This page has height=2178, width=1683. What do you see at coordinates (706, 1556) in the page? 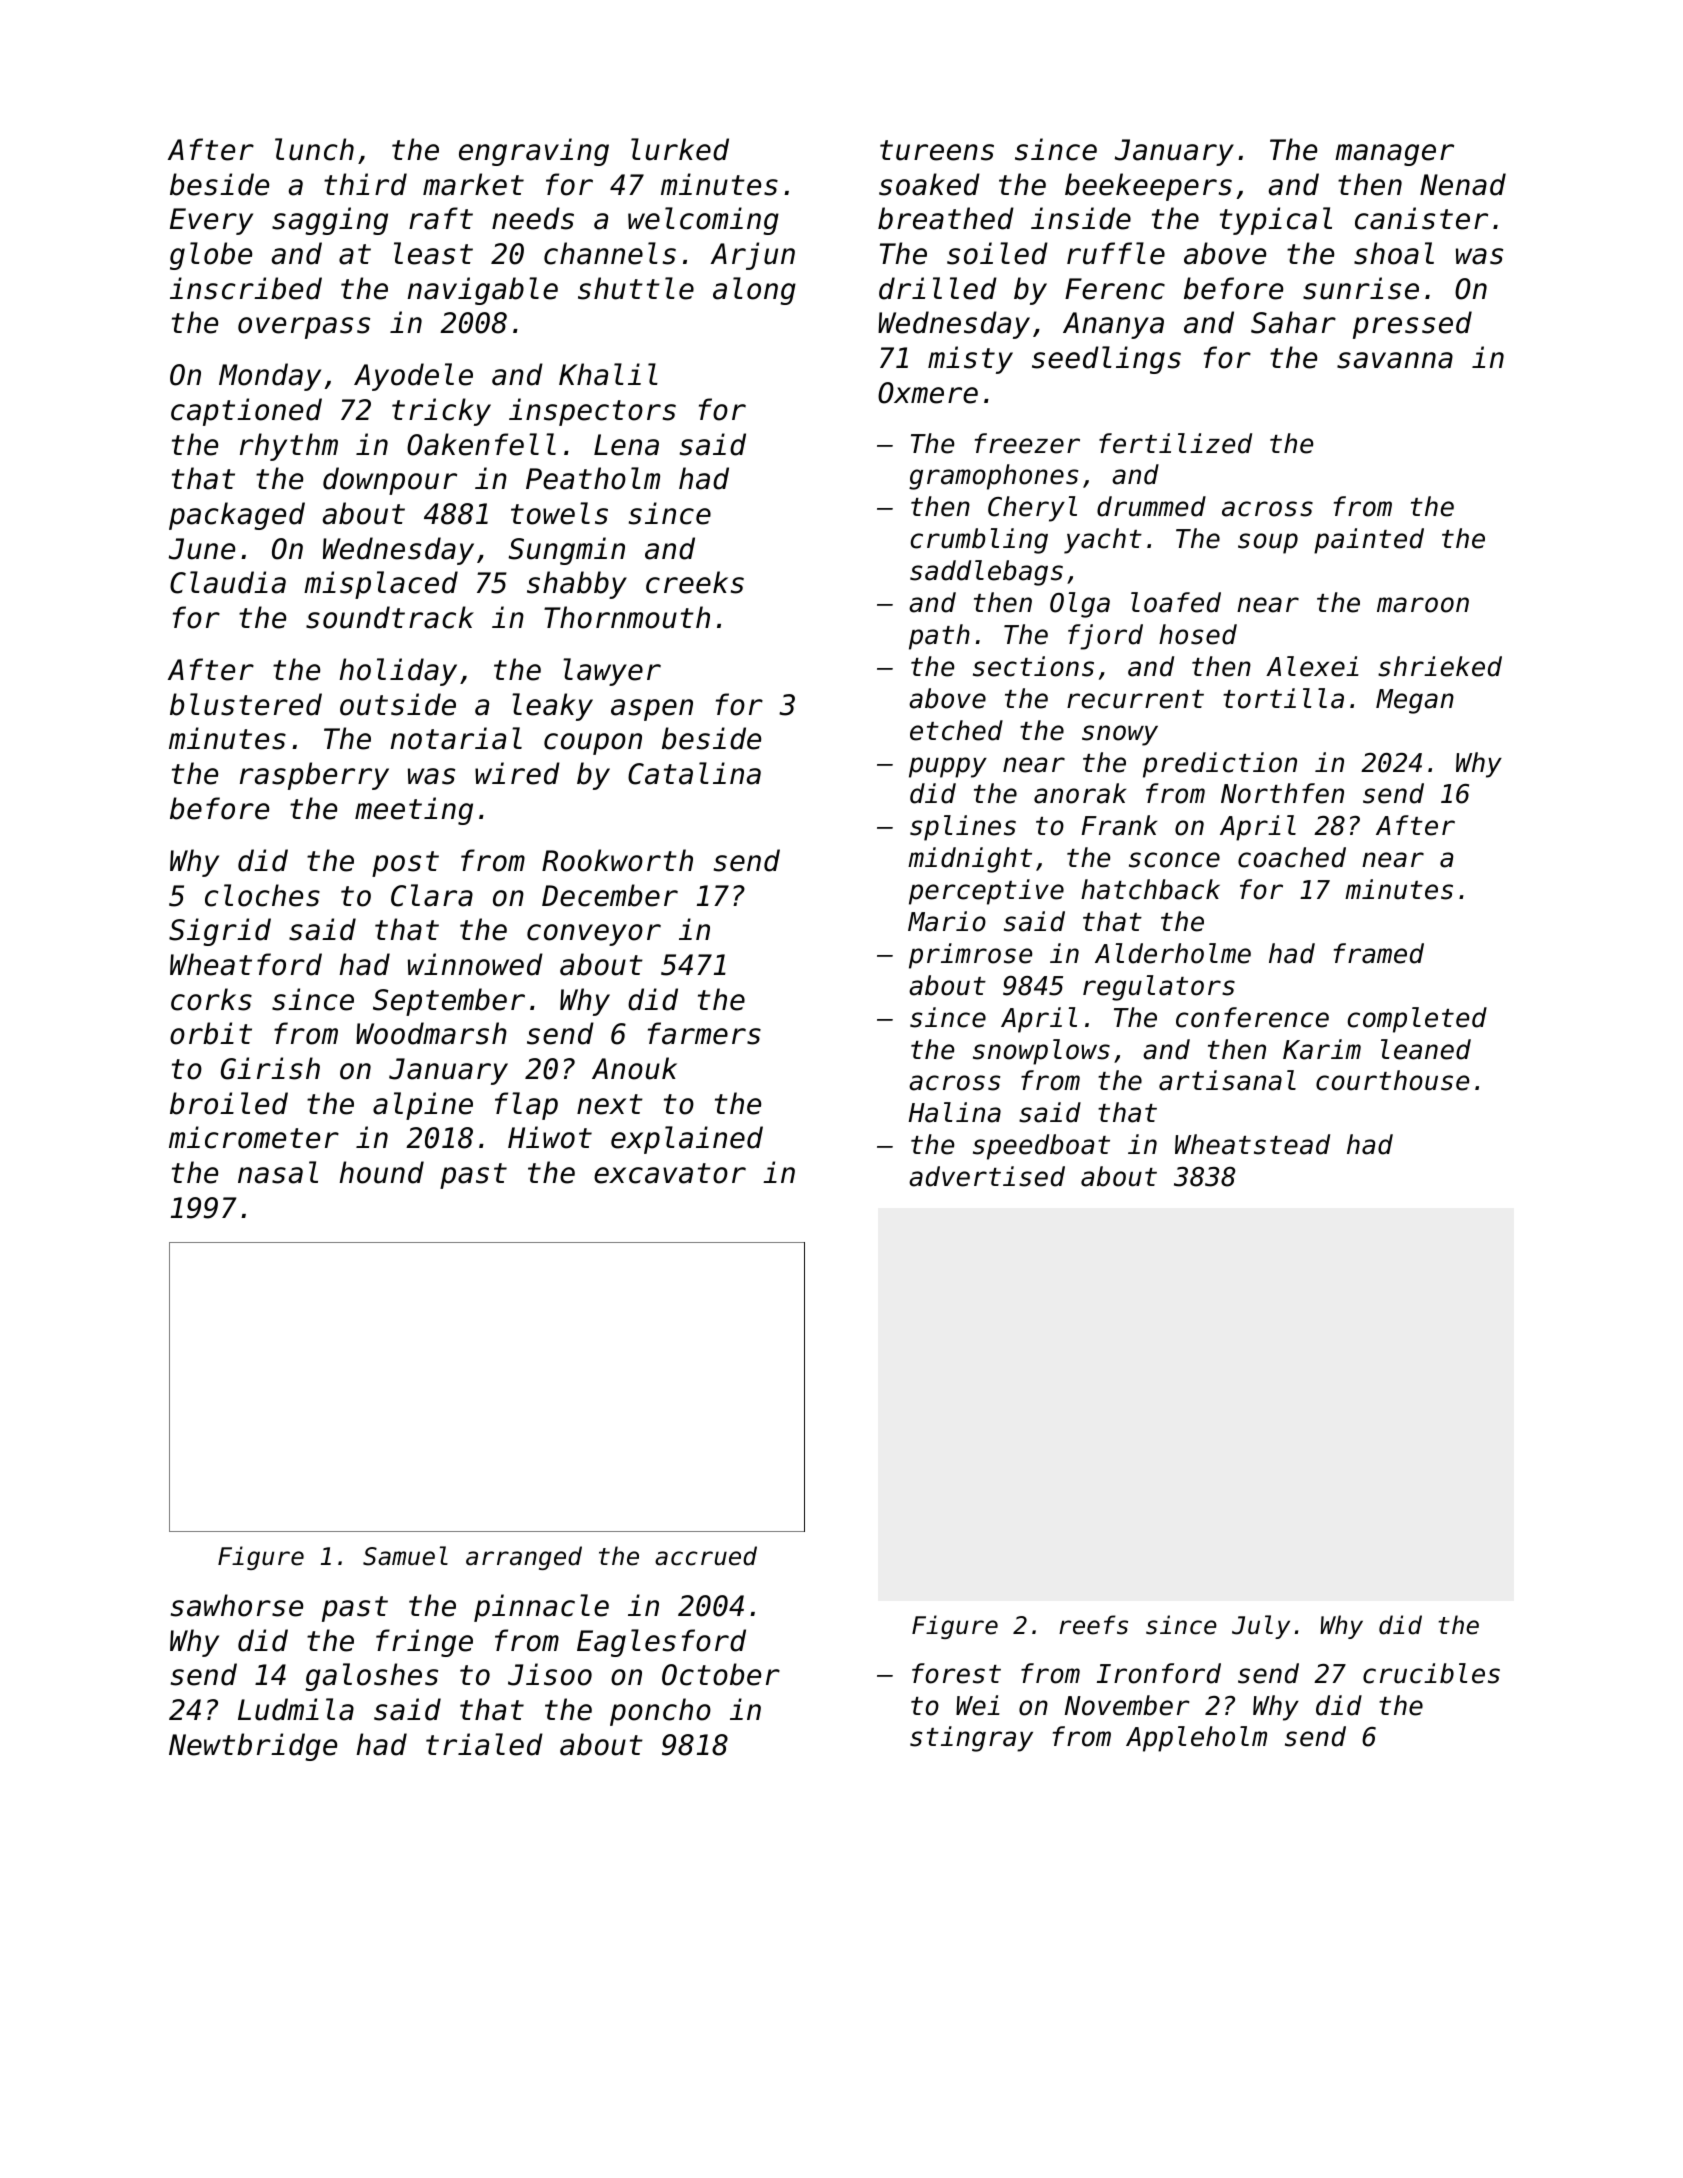
I see `accrued` at bounding box center [706, 1556].
